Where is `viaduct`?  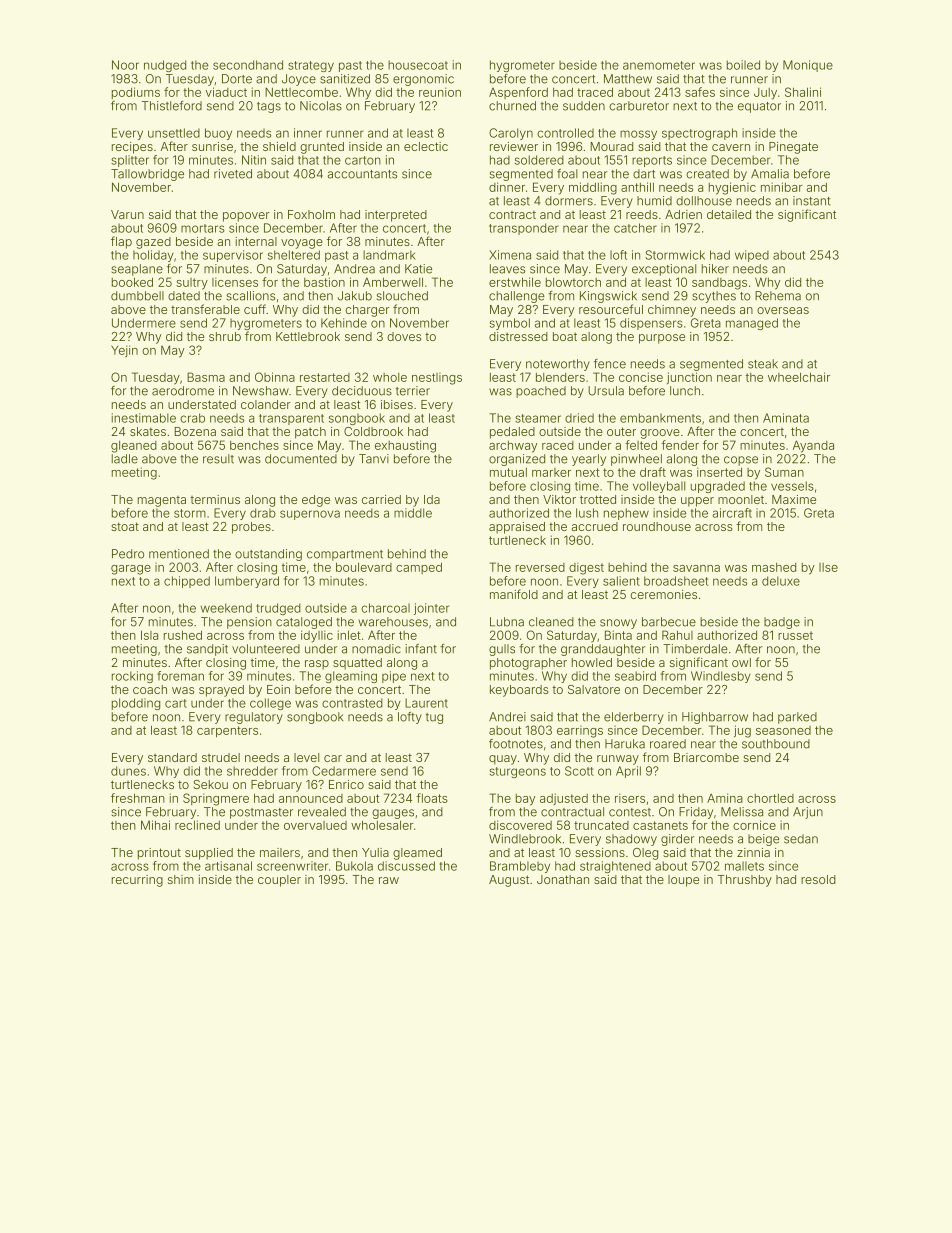 viaduct is located at coordinates (226, 92).
